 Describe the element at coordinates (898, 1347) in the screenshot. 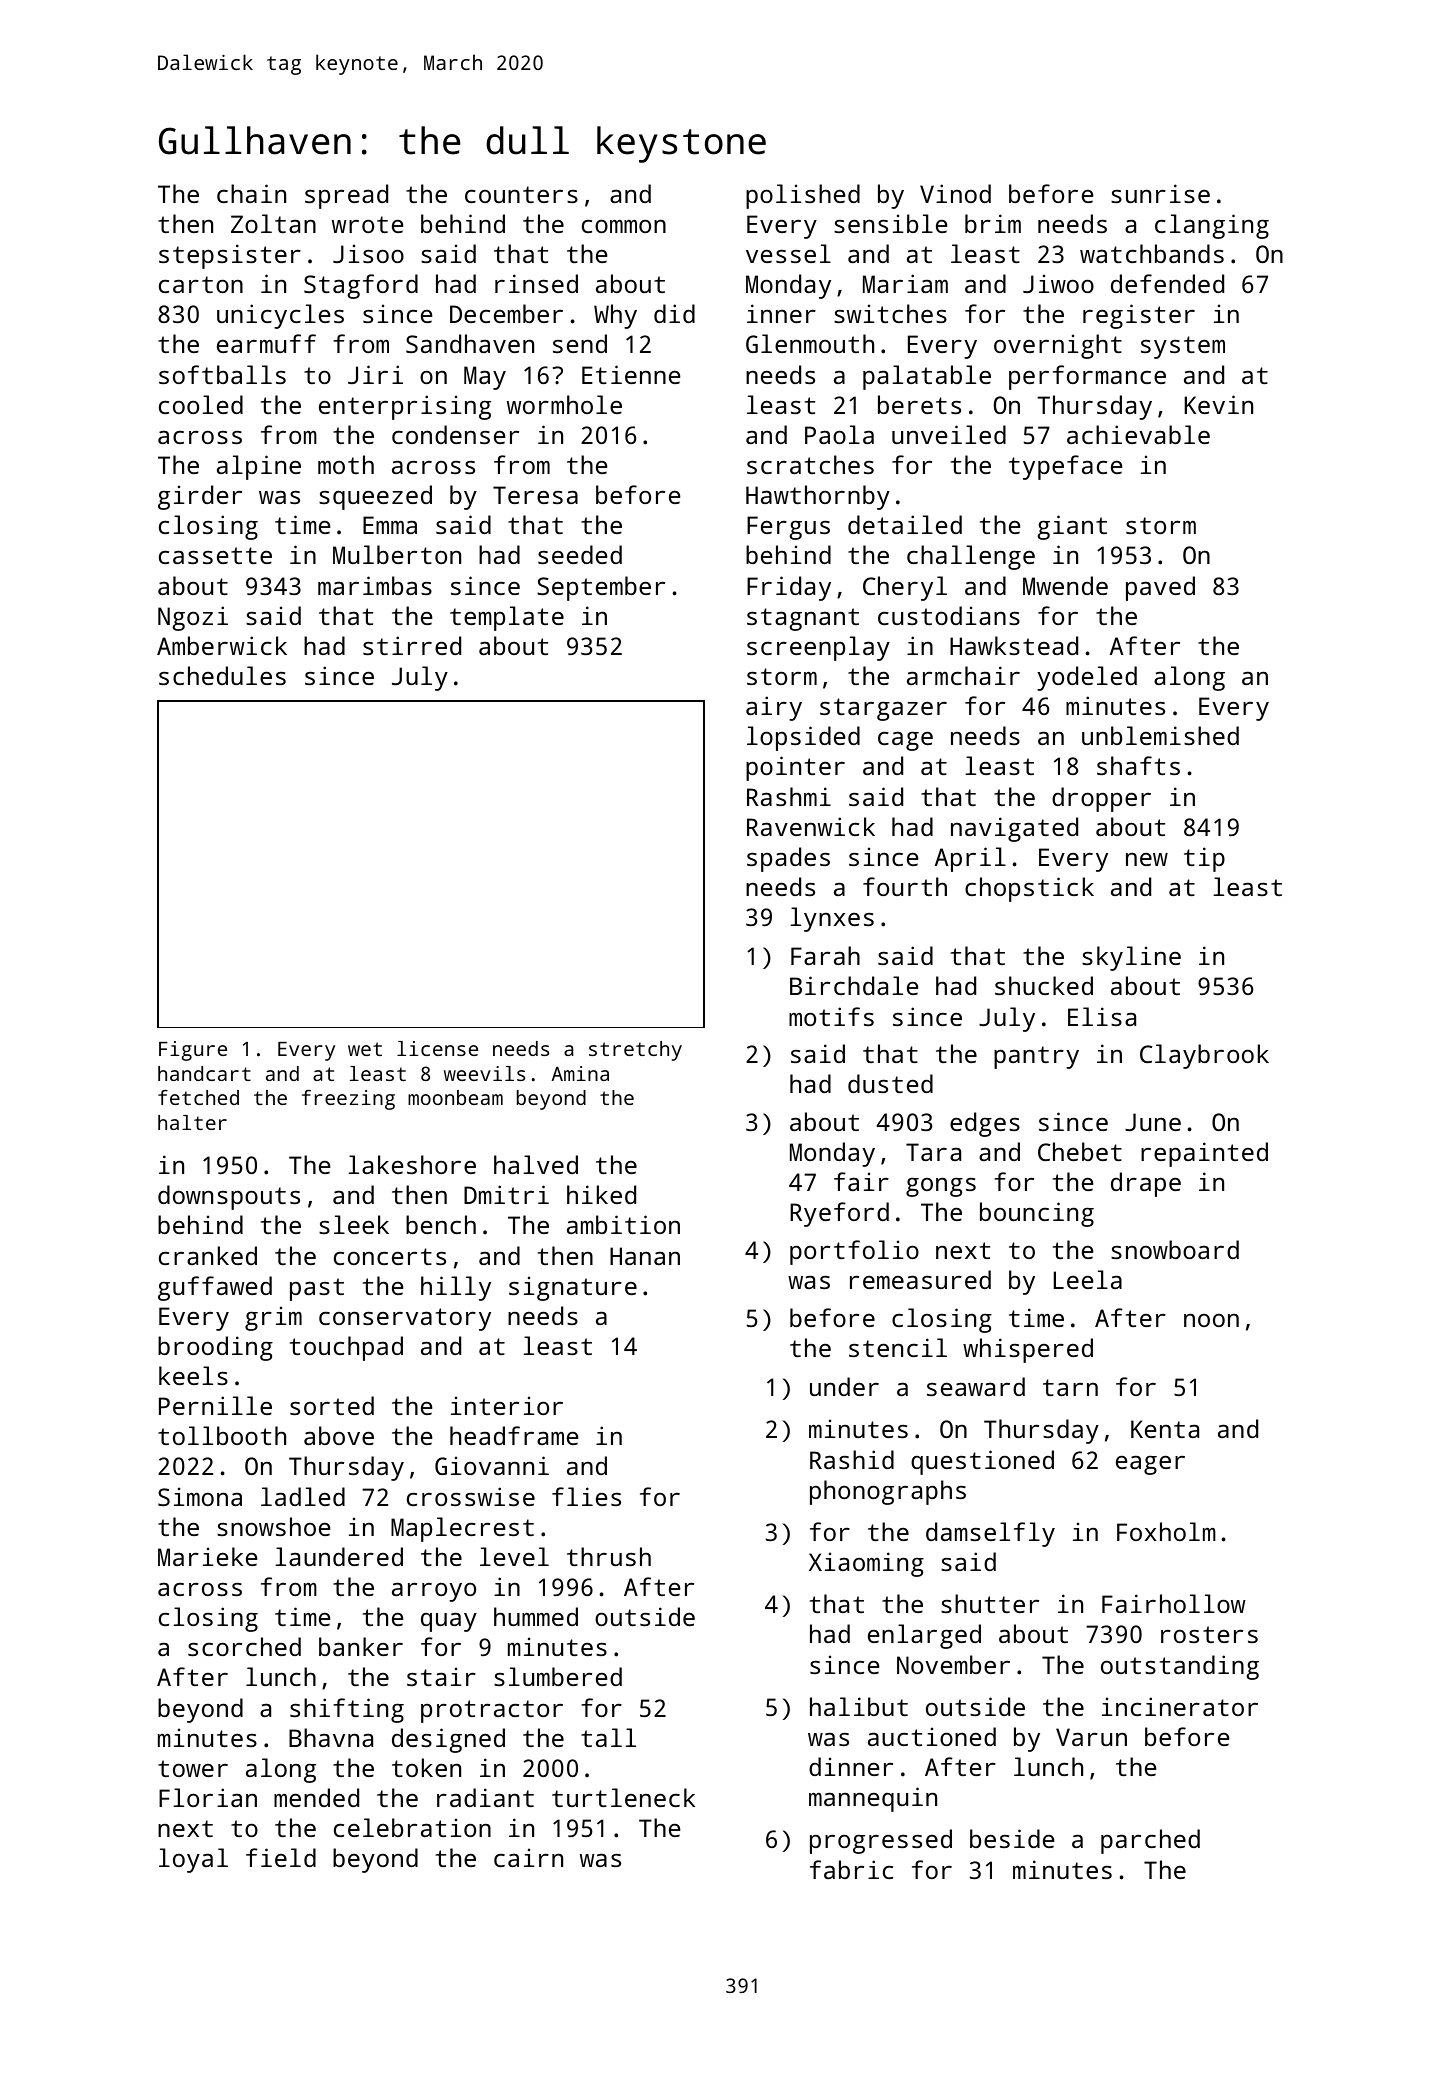

I see `stencil` at that location.
